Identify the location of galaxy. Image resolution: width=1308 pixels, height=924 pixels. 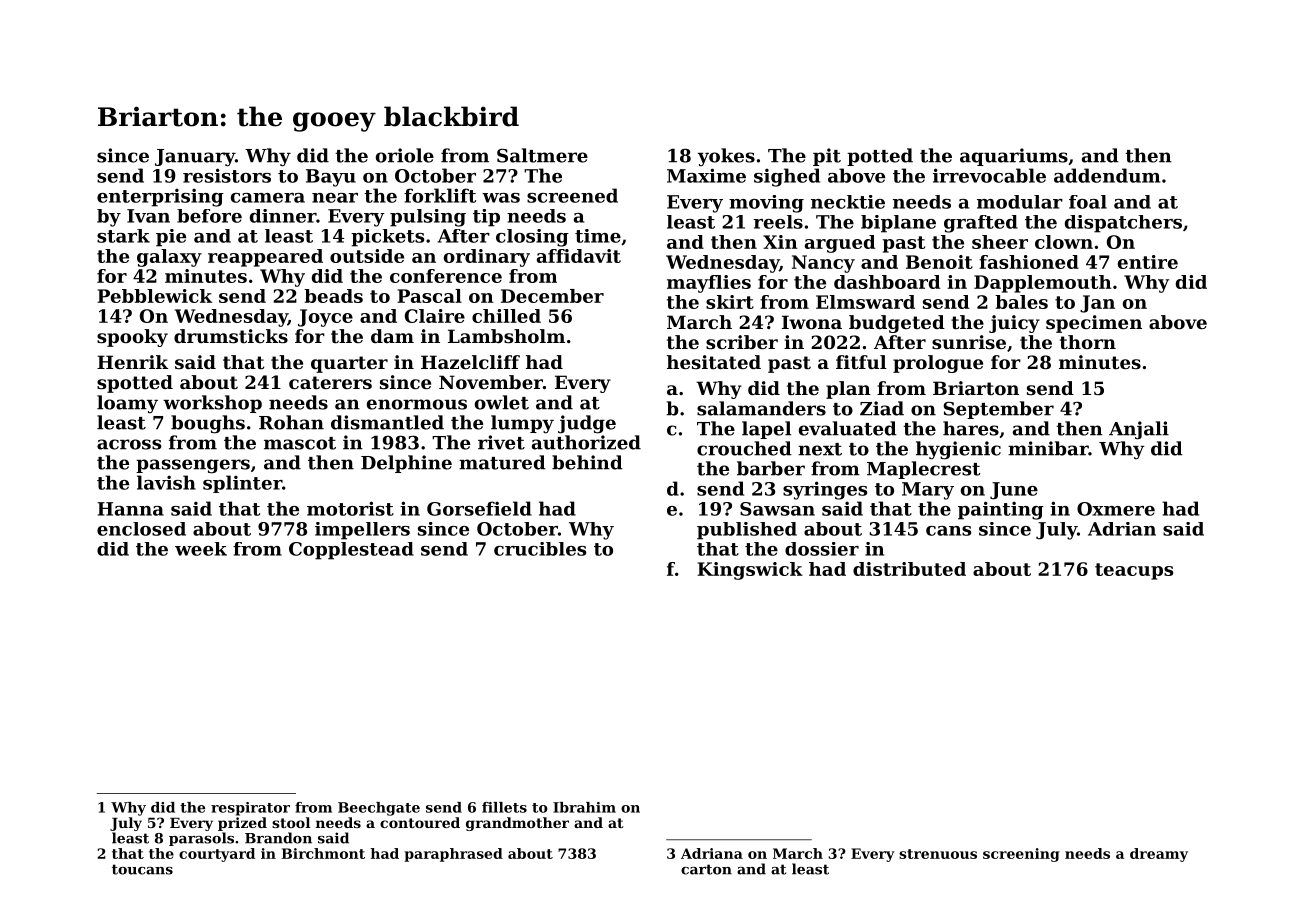
(169, 258).
